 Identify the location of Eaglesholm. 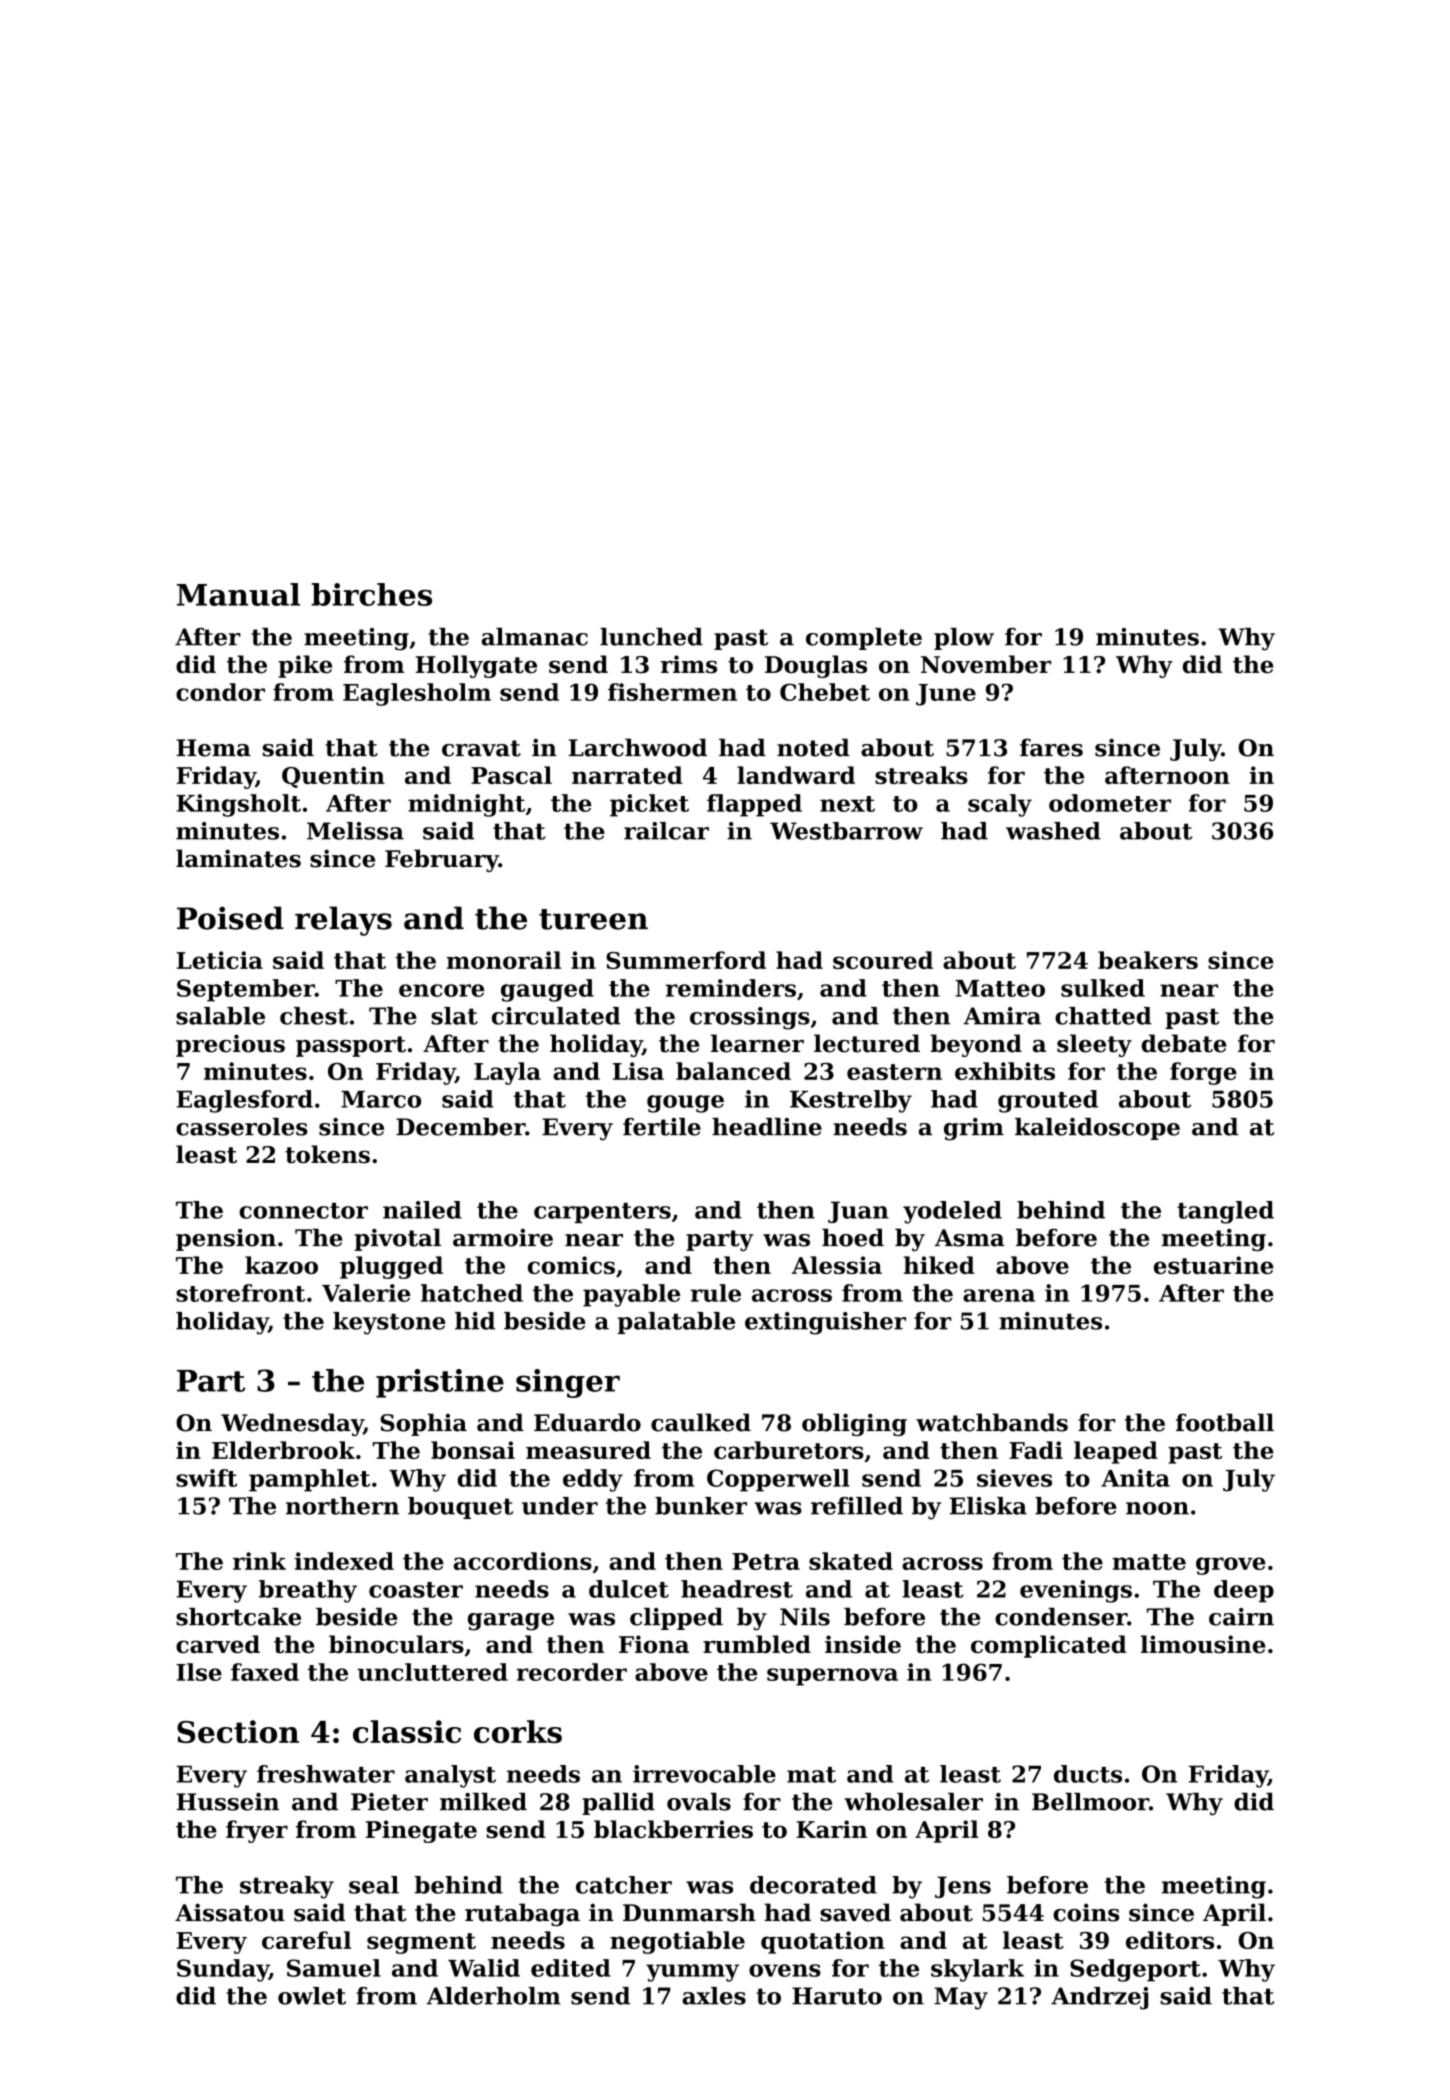
(417, 694).
